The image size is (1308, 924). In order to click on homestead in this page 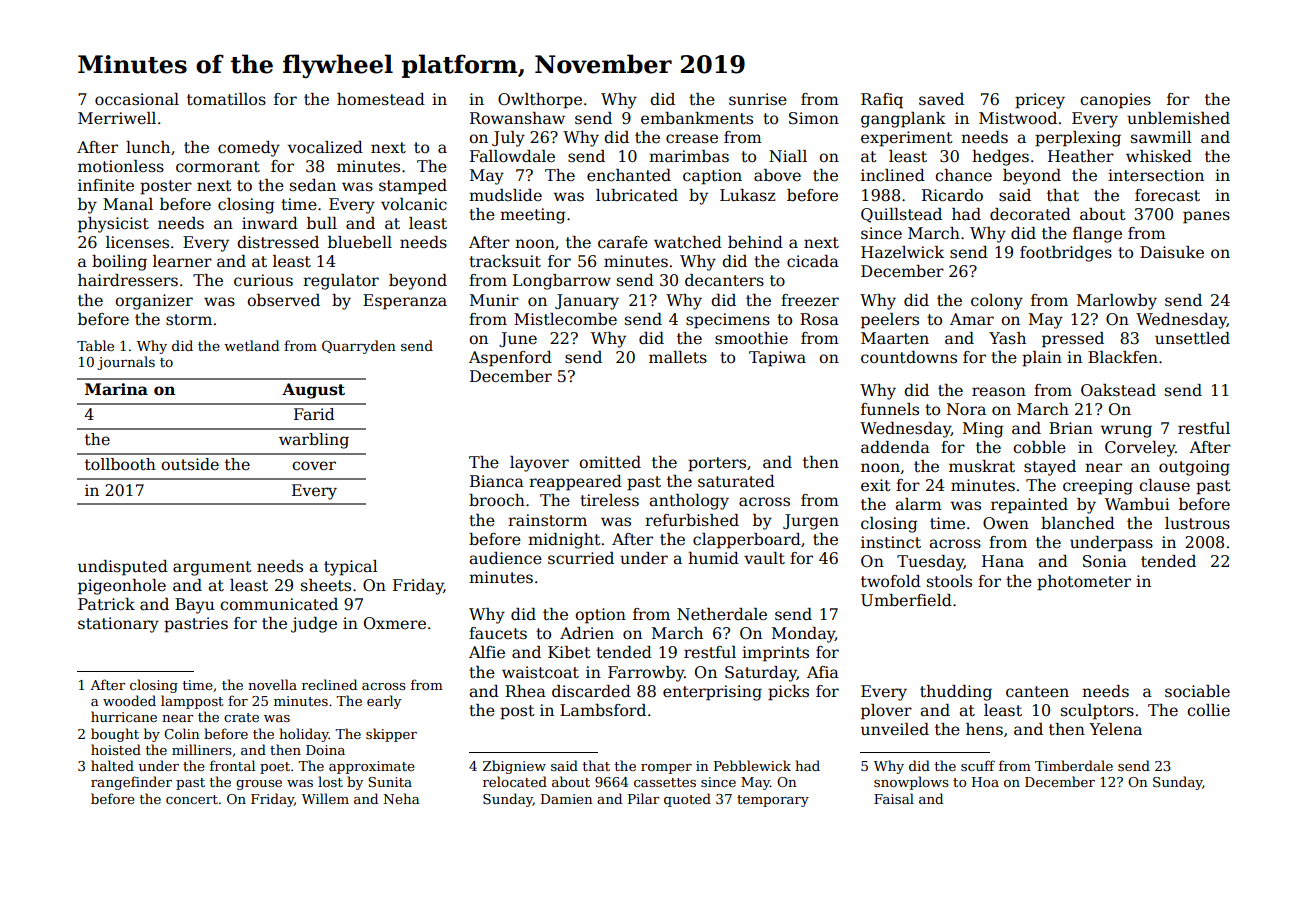, I will do `click(381, 99)`.
